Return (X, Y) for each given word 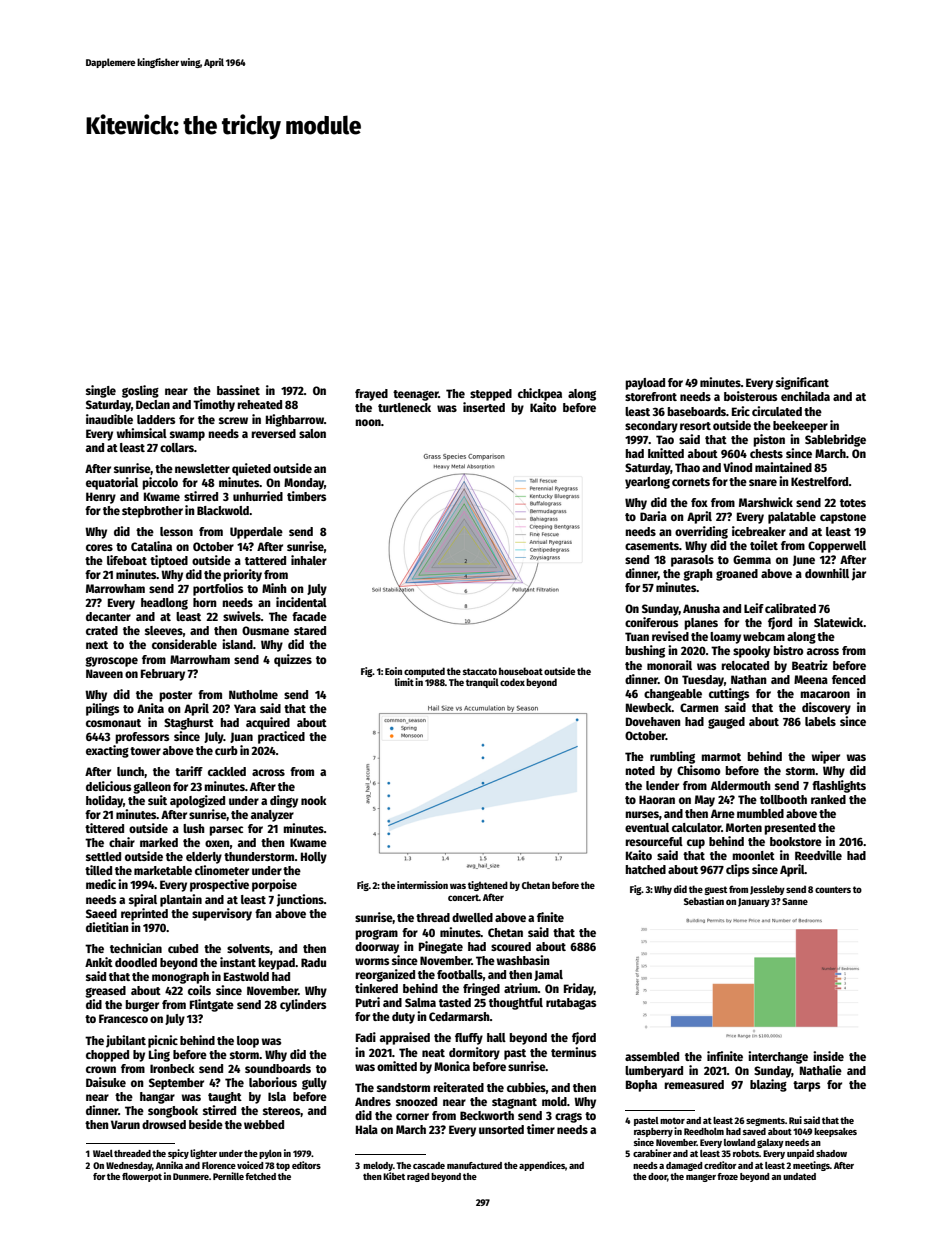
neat (433, 1053)
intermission (422, 885)
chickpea (540, 394)
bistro (788, 650)
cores (99, 547)
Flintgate (212, 1005)
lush (194, 828)
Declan (153, 404)
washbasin (523, 960)
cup (696, 844)
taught (225, 1098)
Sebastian (704, 901)
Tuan (637, 636)
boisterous (750, 396)
